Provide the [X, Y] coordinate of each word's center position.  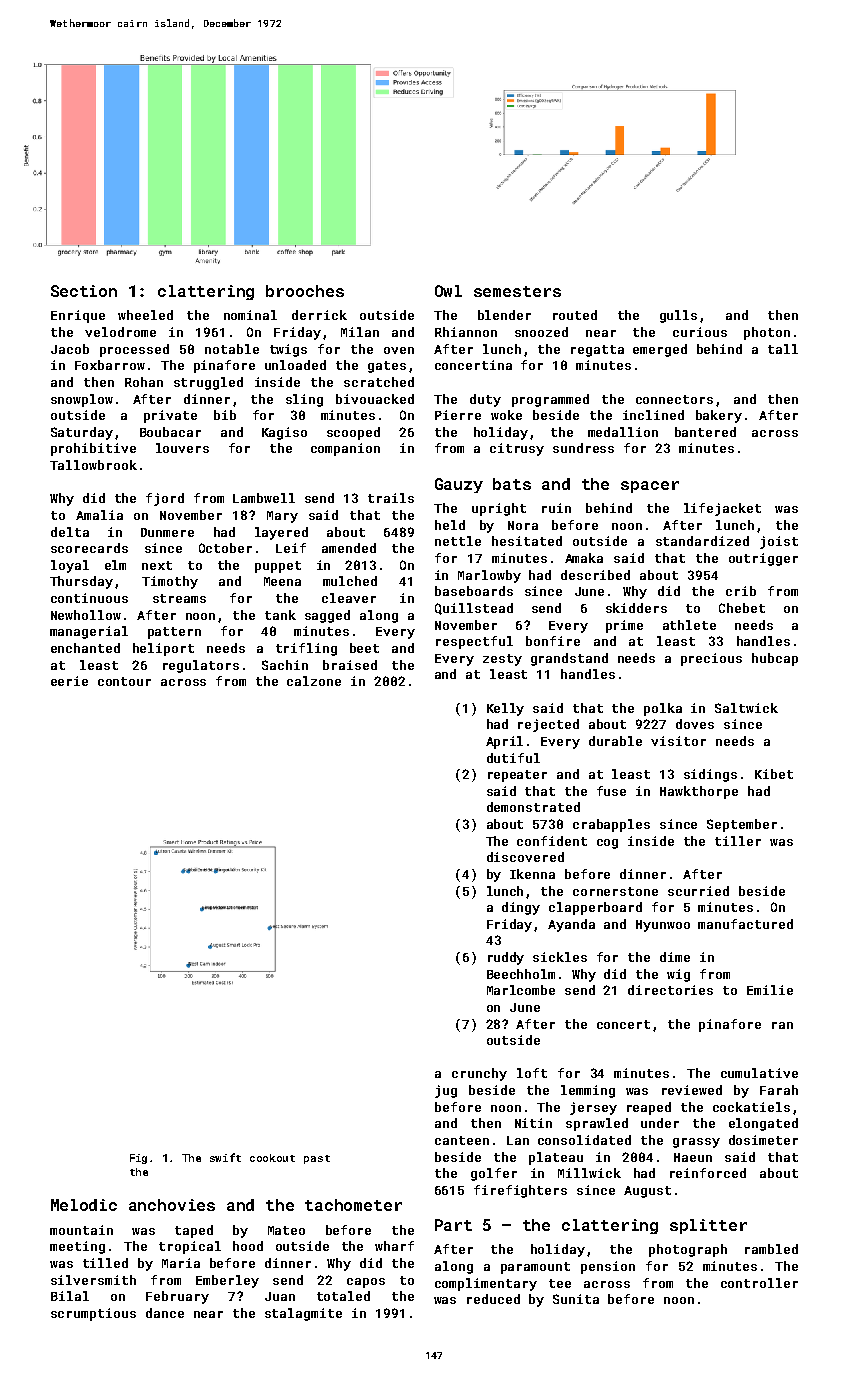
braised [350, 665]
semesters [517, 291]
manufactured [745, 924]
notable [232, 349]
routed [575, 315]
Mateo [286, 1230]
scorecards [89, 548]
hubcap [775, 659]
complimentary [486, 1284]
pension [608, 1267]
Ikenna [532, 874]
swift [225, 1157]
